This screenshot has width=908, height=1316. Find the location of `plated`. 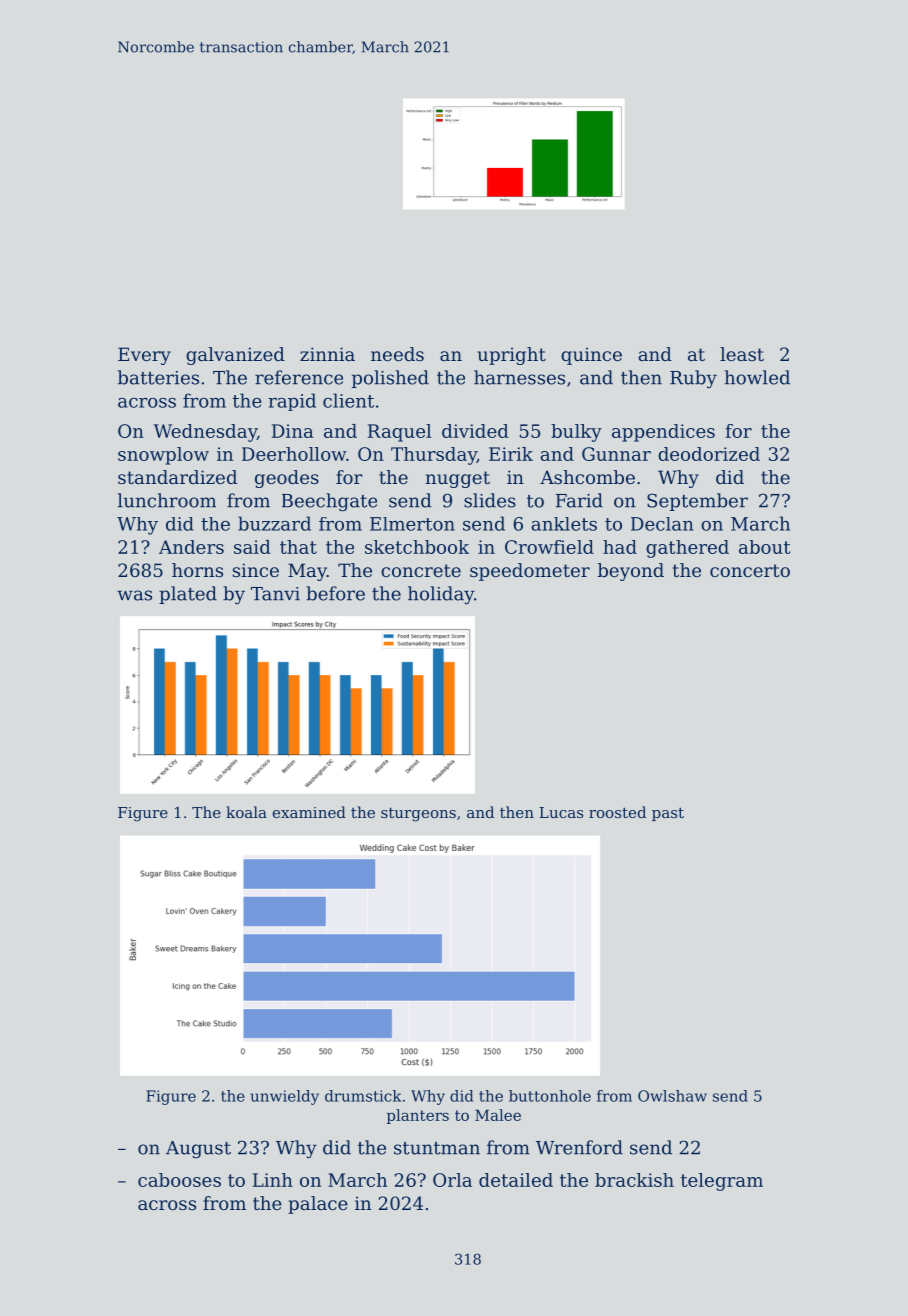

plated is located at coordinates (188, 595).
